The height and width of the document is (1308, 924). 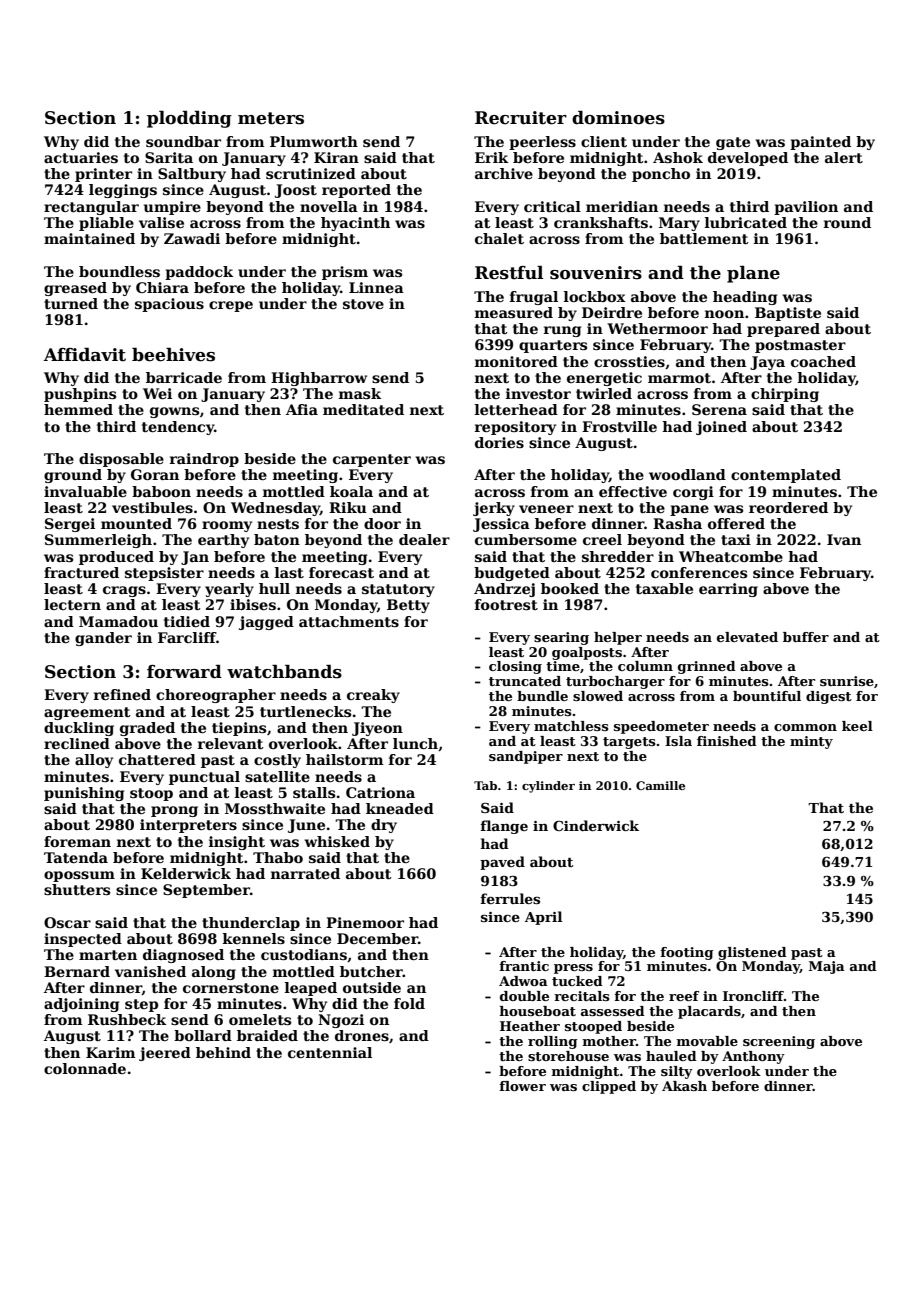 What do you see at coordinates (229, 590) in the document?
I see `yearly` at bounding box center [229, 590].
